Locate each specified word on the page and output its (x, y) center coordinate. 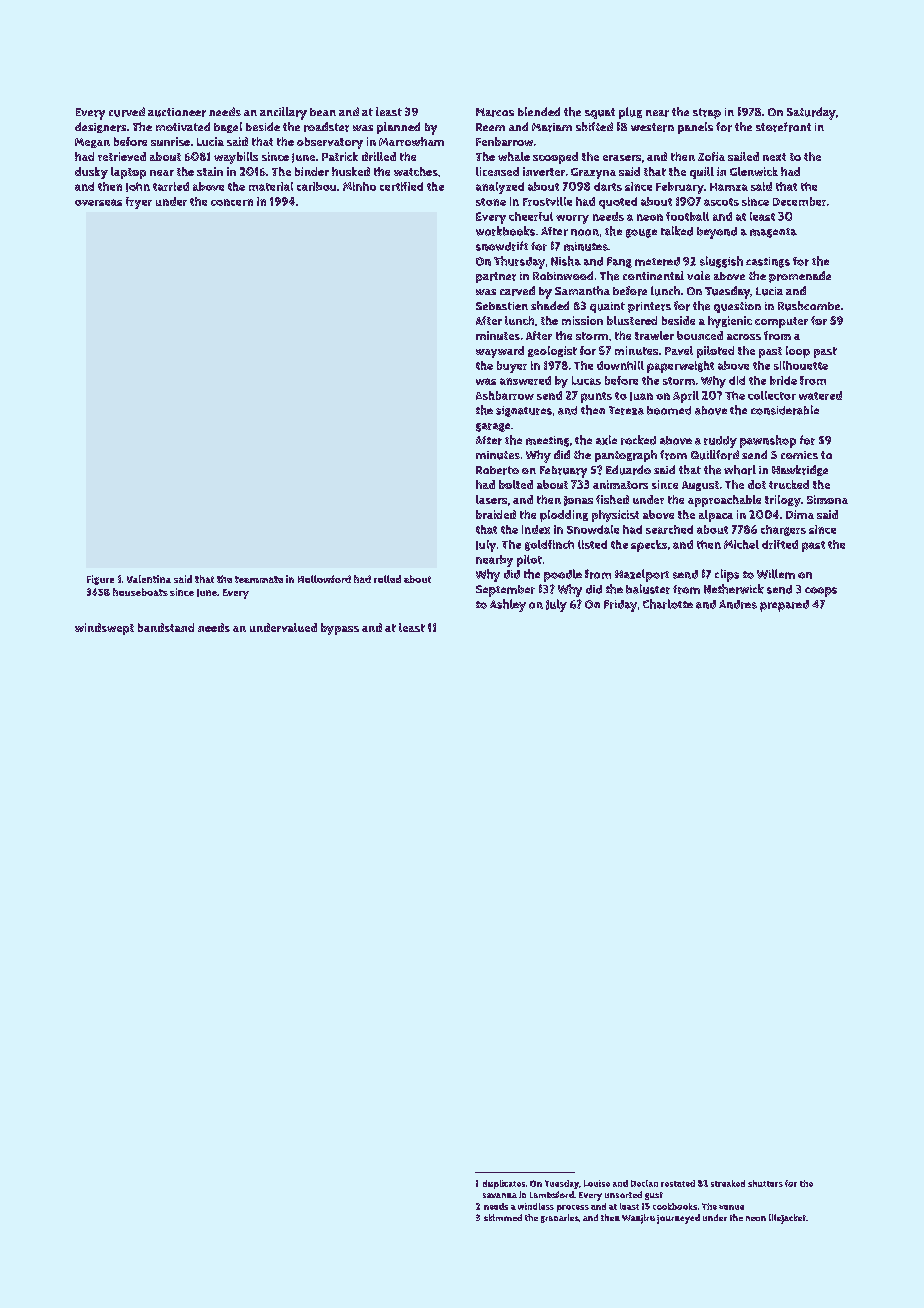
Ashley (508, 605)
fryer (139, 203)
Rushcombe (809, 306)
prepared (784, 606)
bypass (340, 629)
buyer (512, 367)
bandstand (166, 627)
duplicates (504, 1184)
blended (539, 111)
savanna (500, 1195)
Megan (92, 143)
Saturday (811, 113)
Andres (738, 604)
